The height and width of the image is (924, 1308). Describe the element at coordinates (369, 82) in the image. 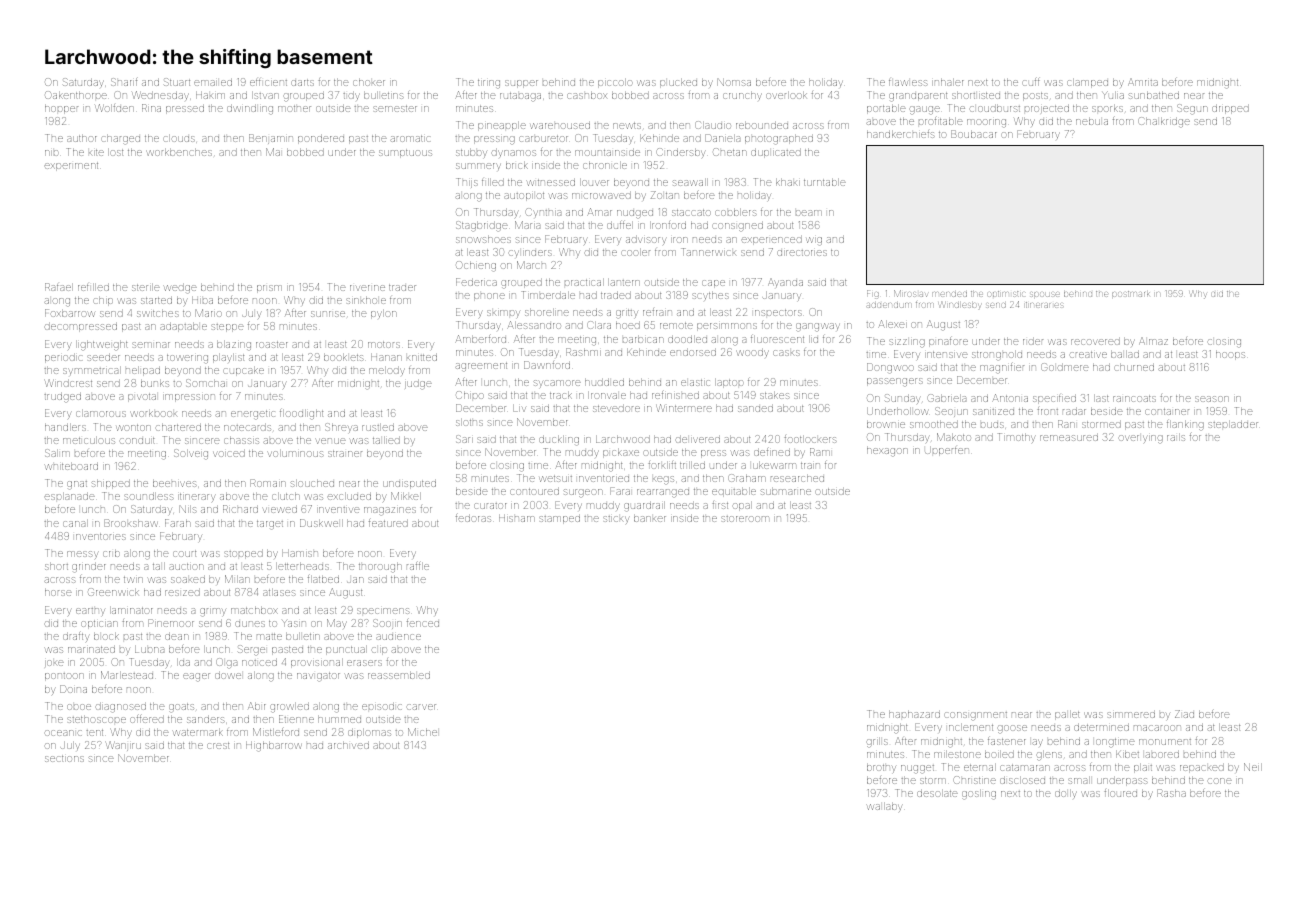

I see `choker` at that location.
